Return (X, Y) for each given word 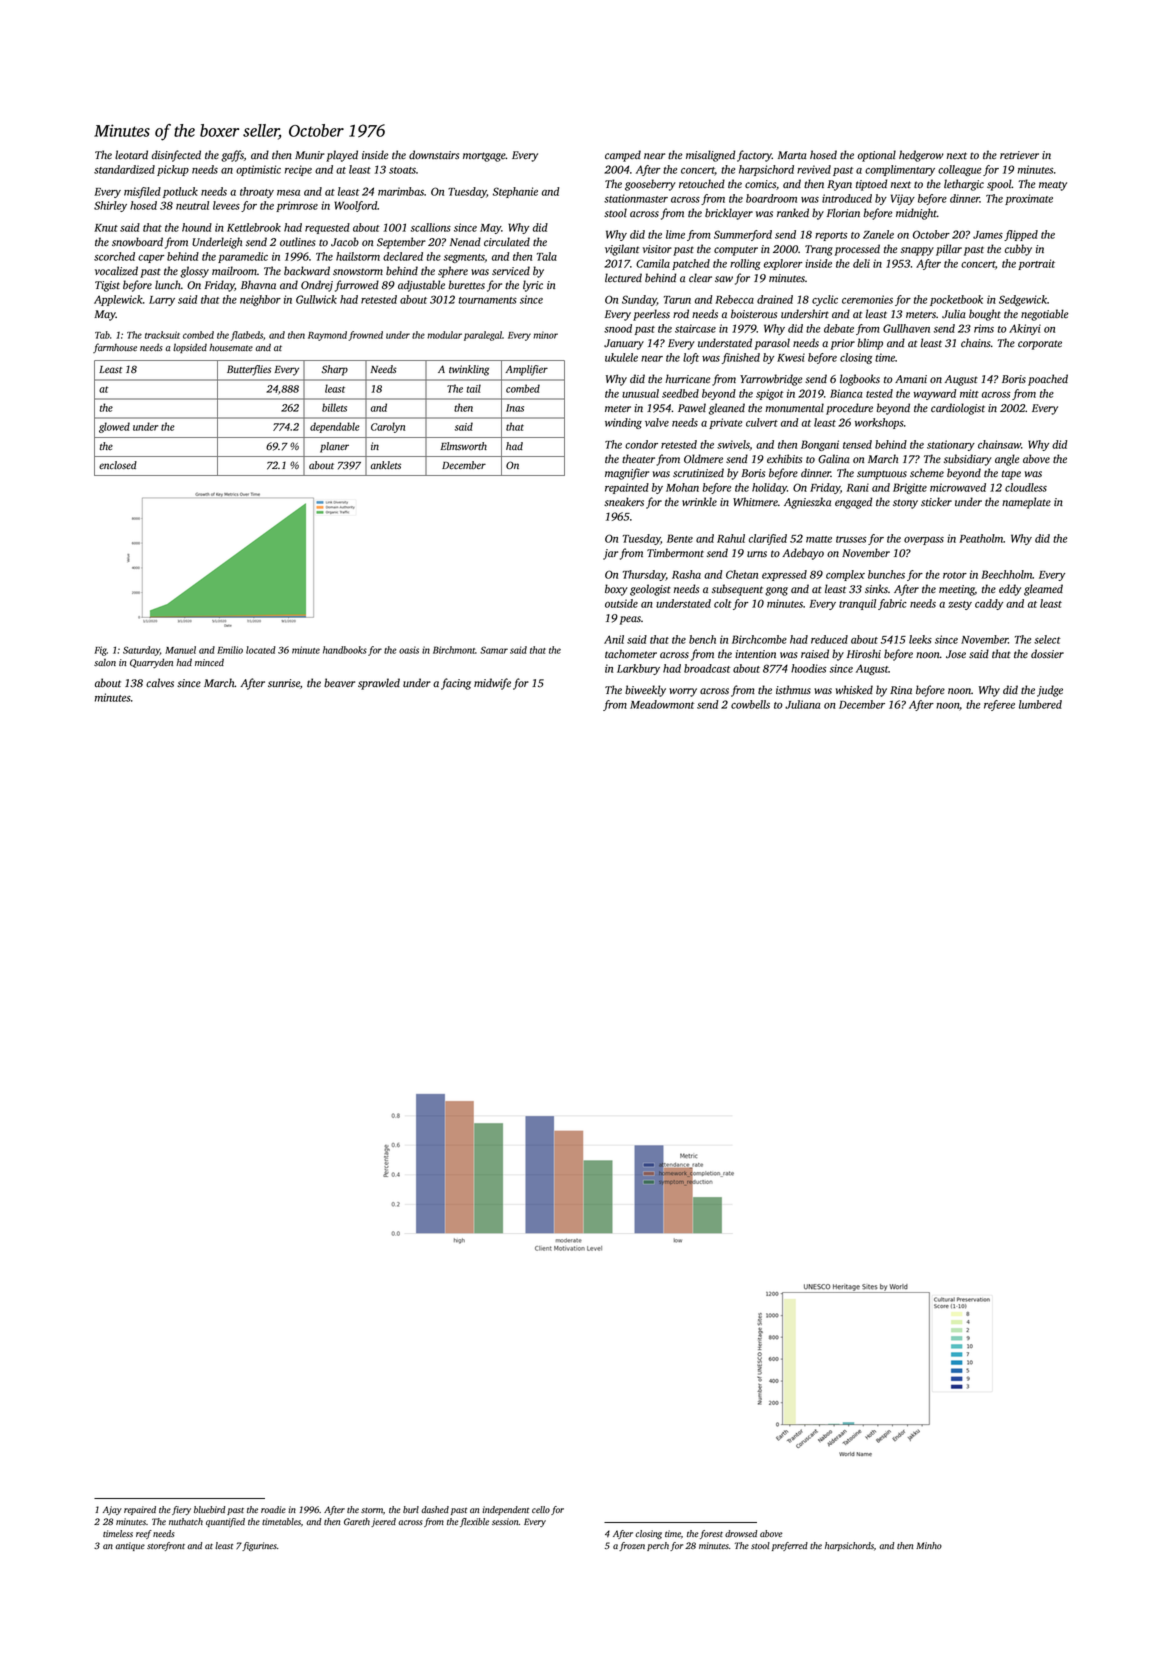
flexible (474, 1522)
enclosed (118, 465)
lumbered (1040, 704)
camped (623, 156)
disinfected (176, 156)
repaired (140, 1510)
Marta (792, 155)
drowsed (741, 1533)
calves (160, 683)
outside (621, 603)
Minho (929, 1545)
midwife (492, 684)
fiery (181, 1510)
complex (845, 575)
